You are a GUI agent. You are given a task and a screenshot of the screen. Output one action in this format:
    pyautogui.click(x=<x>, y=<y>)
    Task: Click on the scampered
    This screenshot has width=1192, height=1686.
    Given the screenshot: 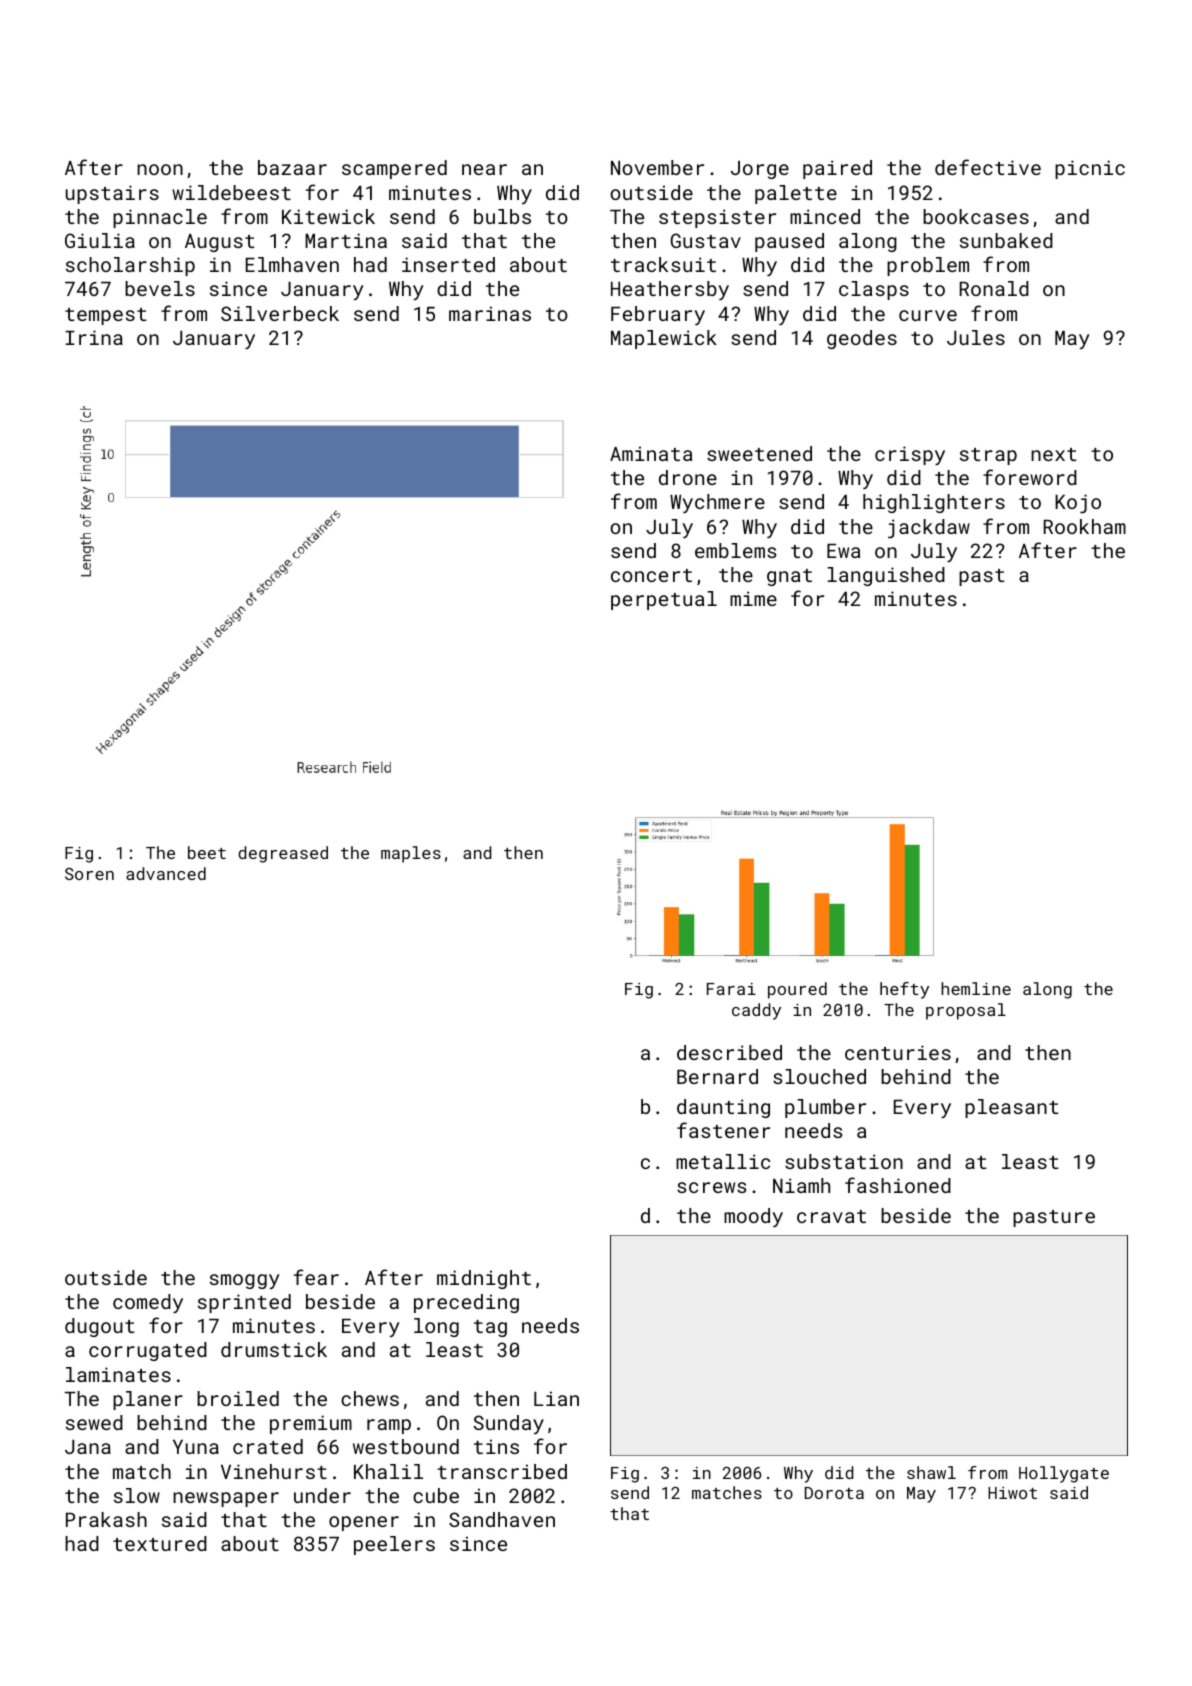 What is the action you would take?
    pyautogui.click(x=394, y=169)
